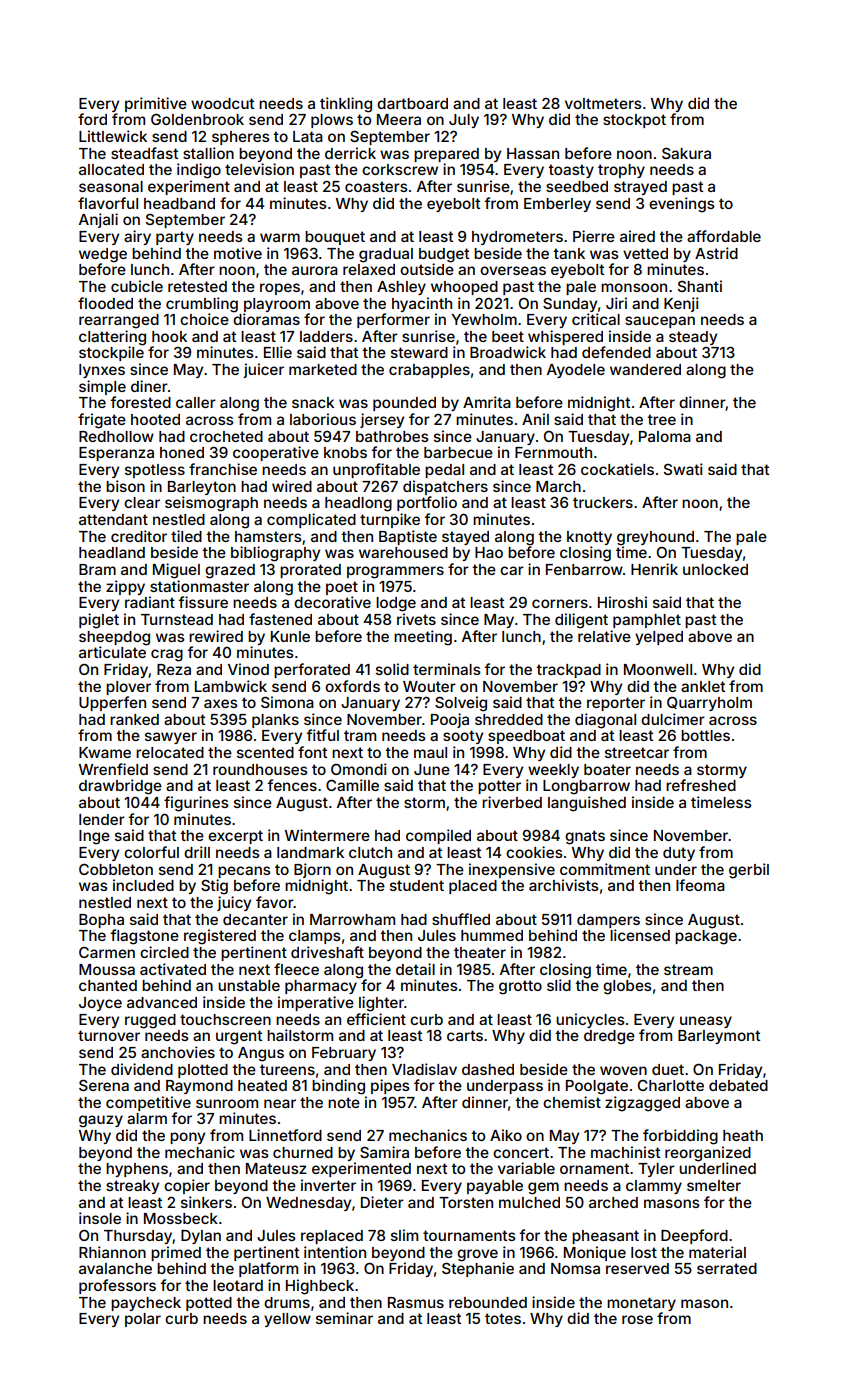  What do you see at coordinates (268, 1269) in the page?
I see `platform` at bounding box center [268, 1269].
